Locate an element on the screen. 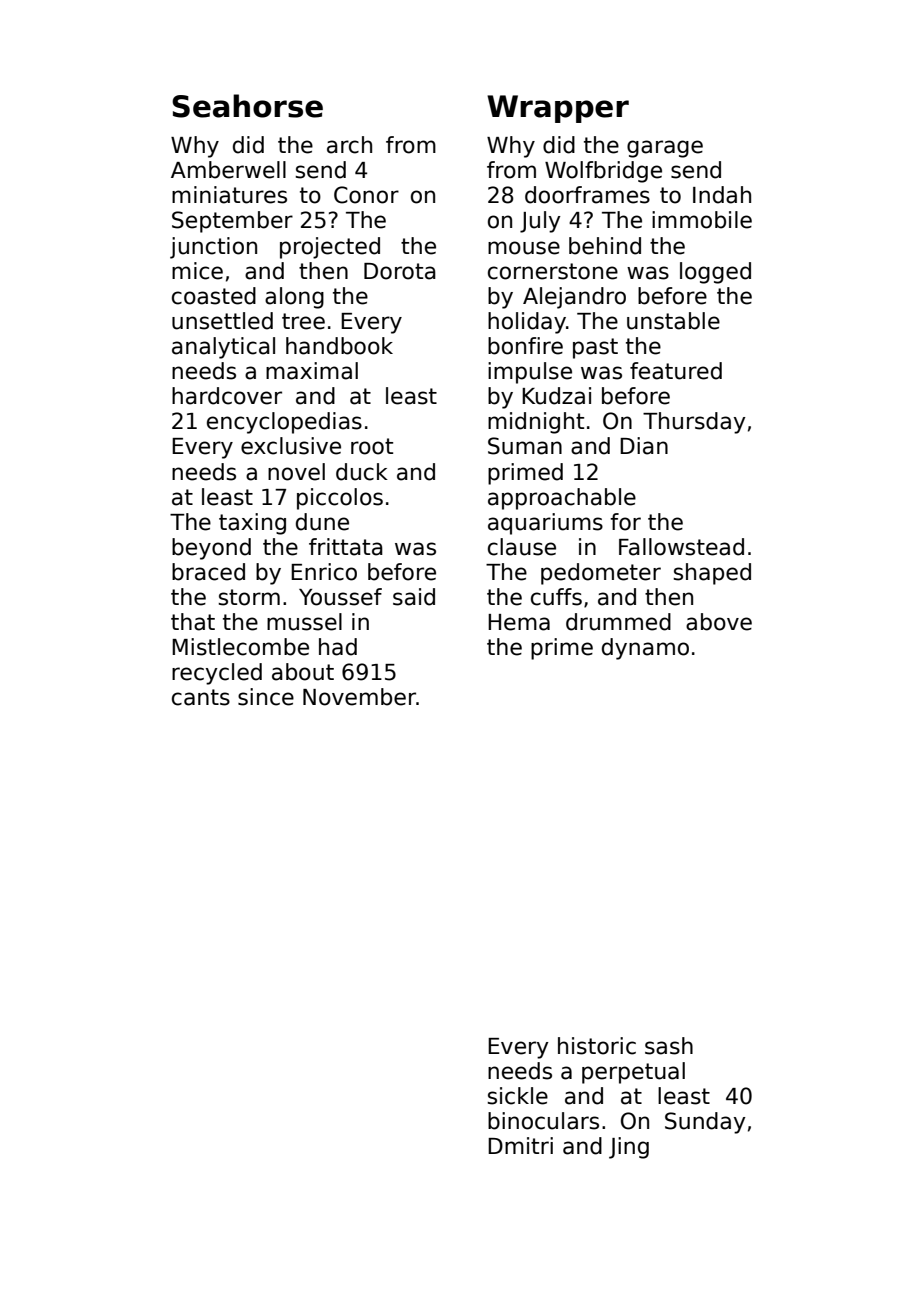  bonfire is located at coordinates (525, 346).
